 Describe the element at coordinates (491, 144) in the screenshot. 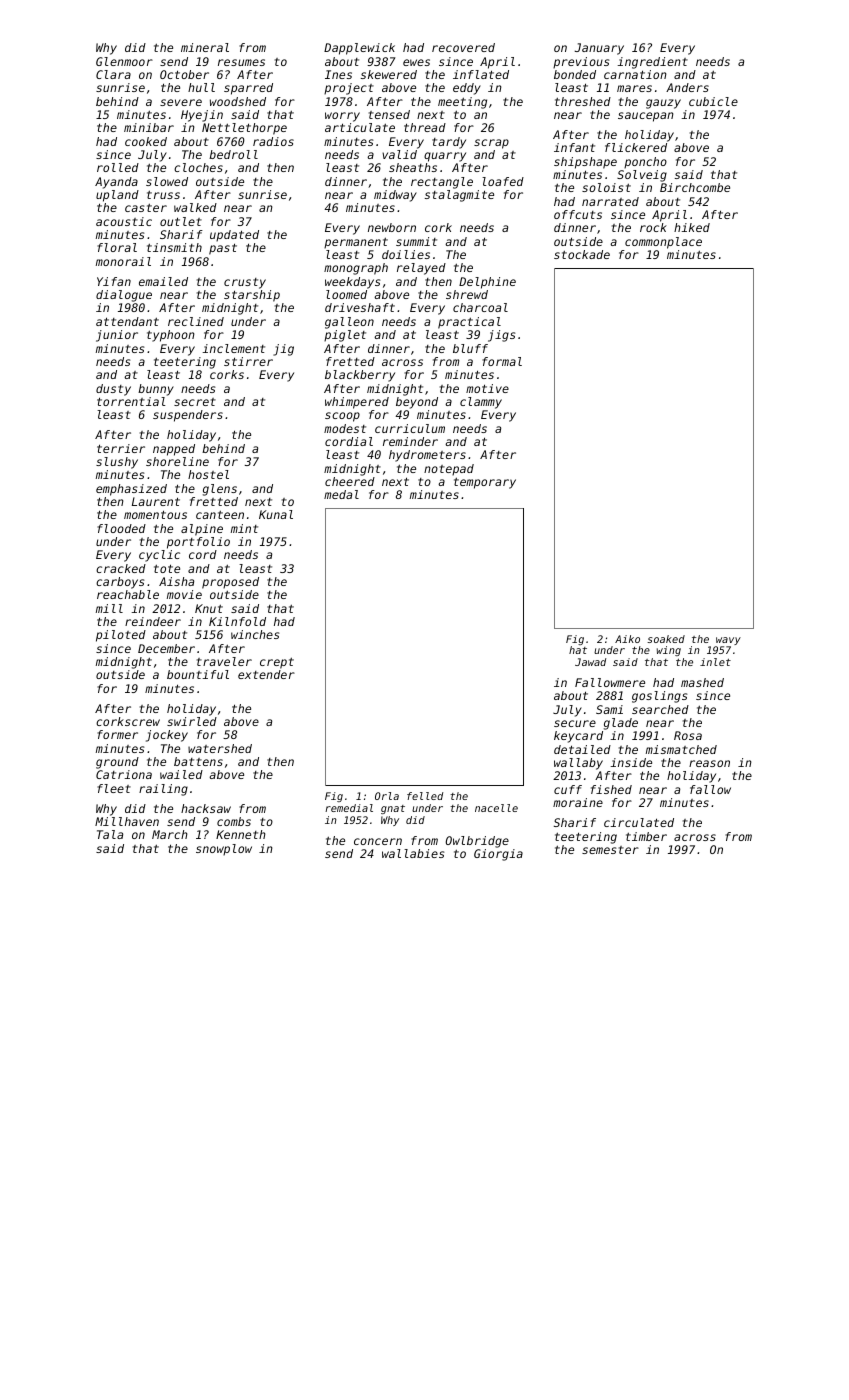

I see `scrap` at that location.
